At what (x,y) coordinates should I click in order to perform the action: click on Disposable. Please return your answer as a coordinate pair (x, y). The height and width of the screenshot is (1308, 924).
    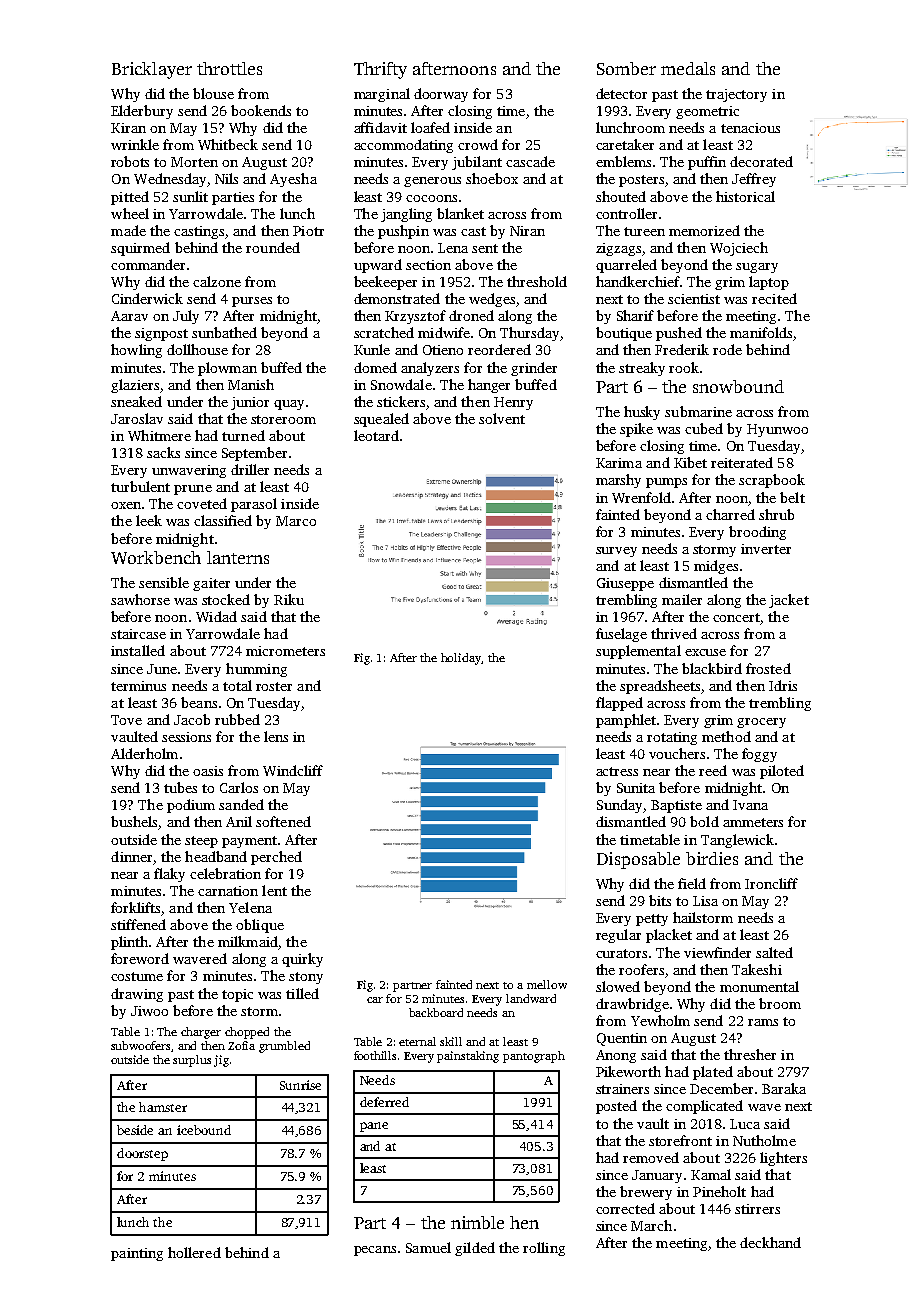
    Looking at the image, I should click on (638, 860).
